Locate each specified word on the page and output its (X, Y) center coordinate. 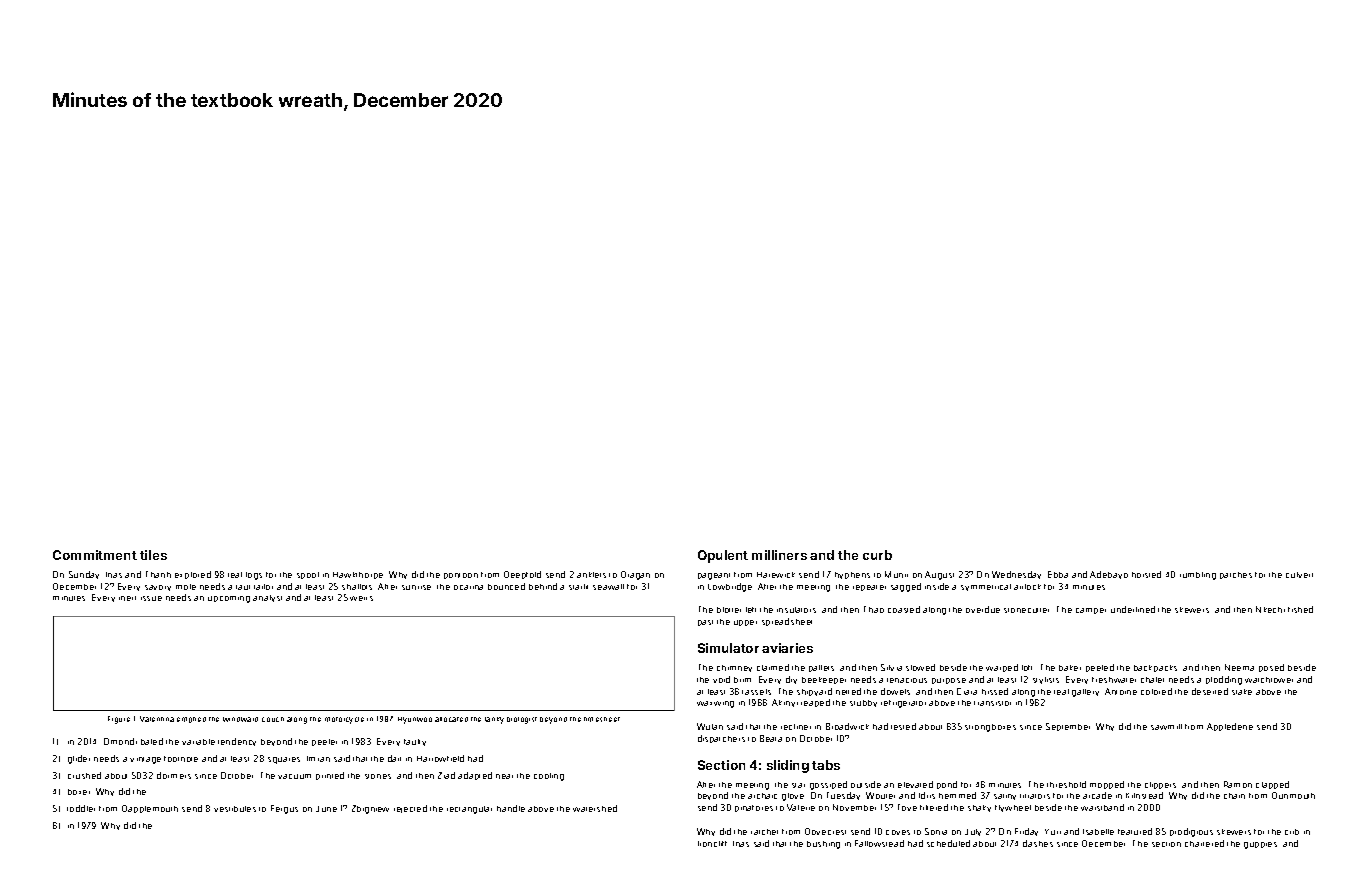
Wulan (710, 726)
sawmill (1166, 727)
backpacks (1155, 668)
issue (151, 598)
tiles (153, 555)
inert (127, 598)
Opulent (723, 556)
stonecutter (1026, 610)
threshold (1066, 784)
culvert (1299, 575)
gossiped (828, 785)
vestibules (235, 809)
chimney (734, 668)
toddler (81, 808)
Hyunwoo (415, 720)
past (705, 623)
